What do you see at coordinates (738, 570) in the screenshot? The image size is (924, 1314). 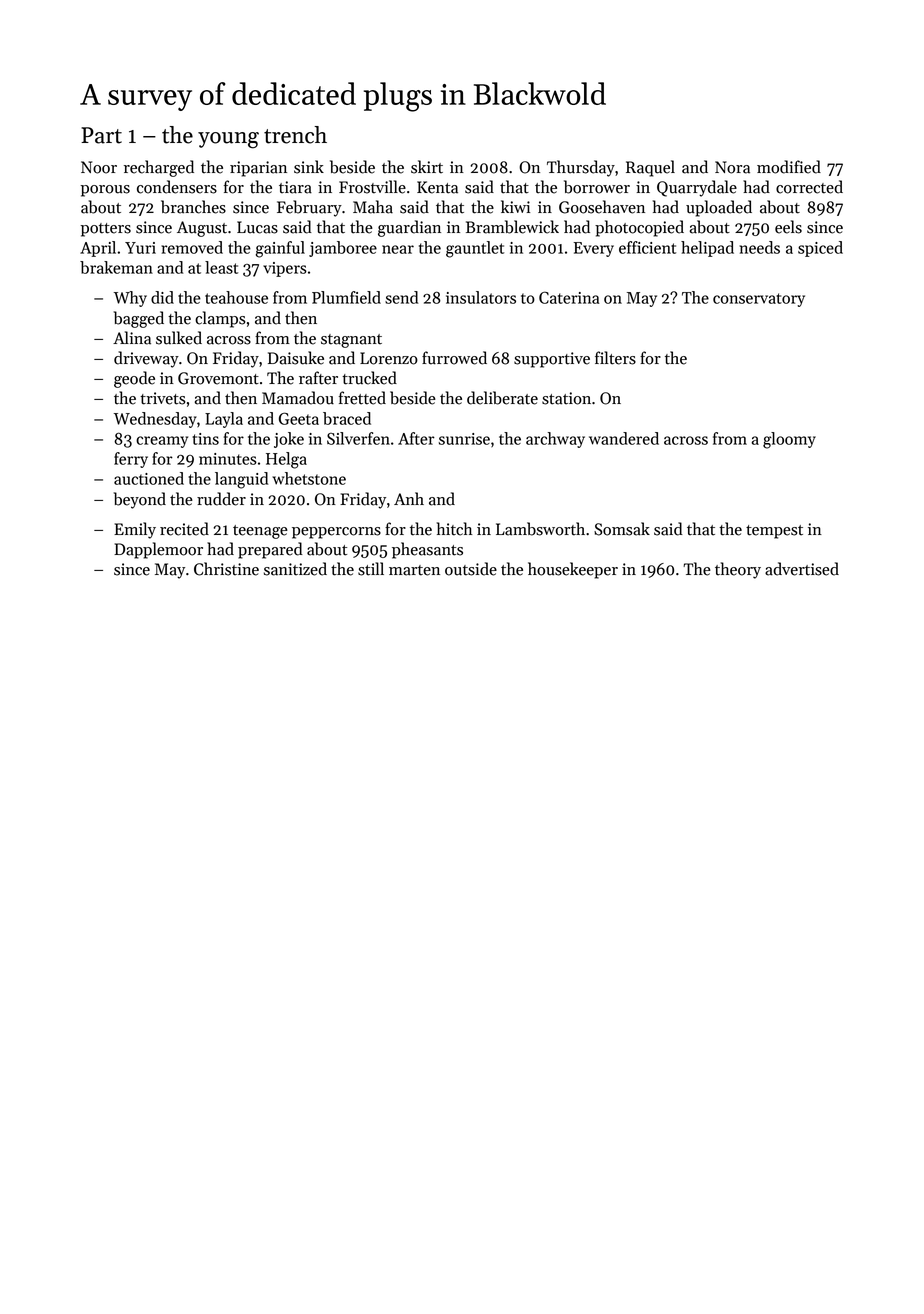 I see `theory` at bounding box center [738, 570].
